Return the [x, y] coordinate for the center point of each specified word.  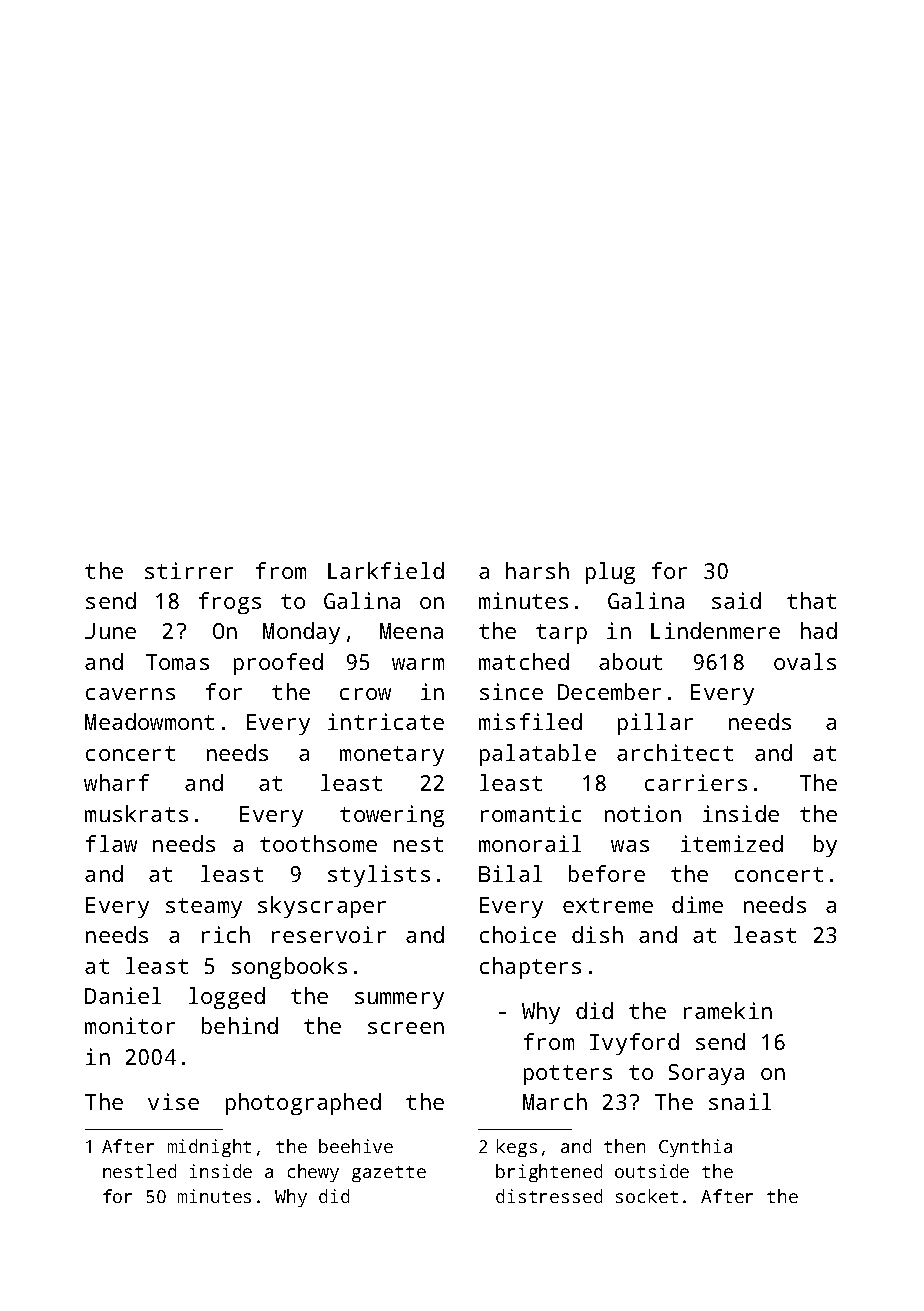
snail [740, 1101]
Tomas [177, 662]
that [811, 600]
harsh [537, 570]
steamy [204, 908]
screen [406, 1028]
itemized [732, 843]
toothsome [318, 843]
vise [173, 1101]
